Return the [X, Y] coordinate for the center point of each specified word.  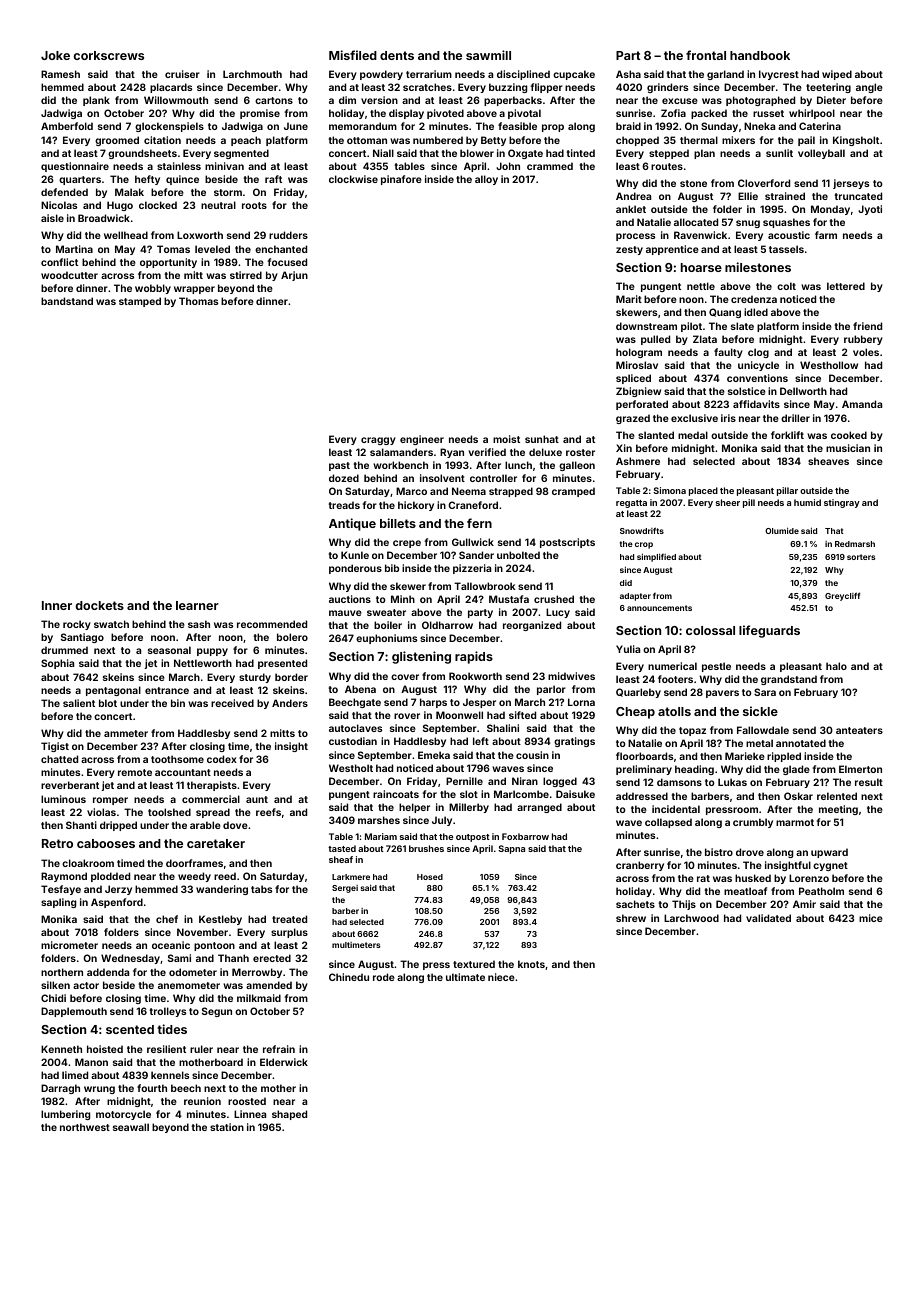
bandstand [67, 301]
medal [693, 435]
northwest [85, 1127]
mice [871, 918]
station [227, 1127]
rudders [288, 235]
